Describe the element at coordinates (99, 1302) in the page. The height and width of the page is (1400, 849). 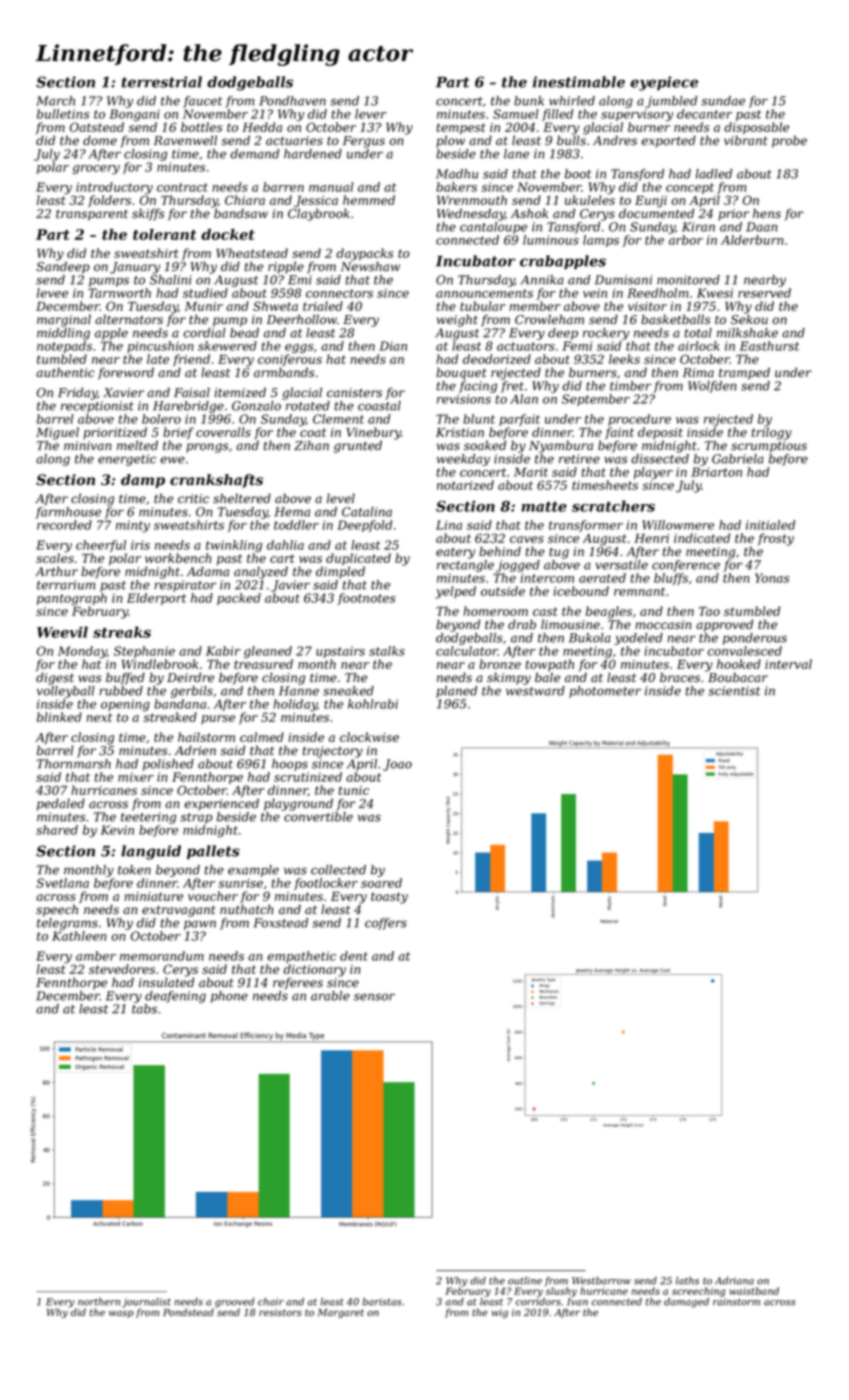
I see `northern` at that location.
